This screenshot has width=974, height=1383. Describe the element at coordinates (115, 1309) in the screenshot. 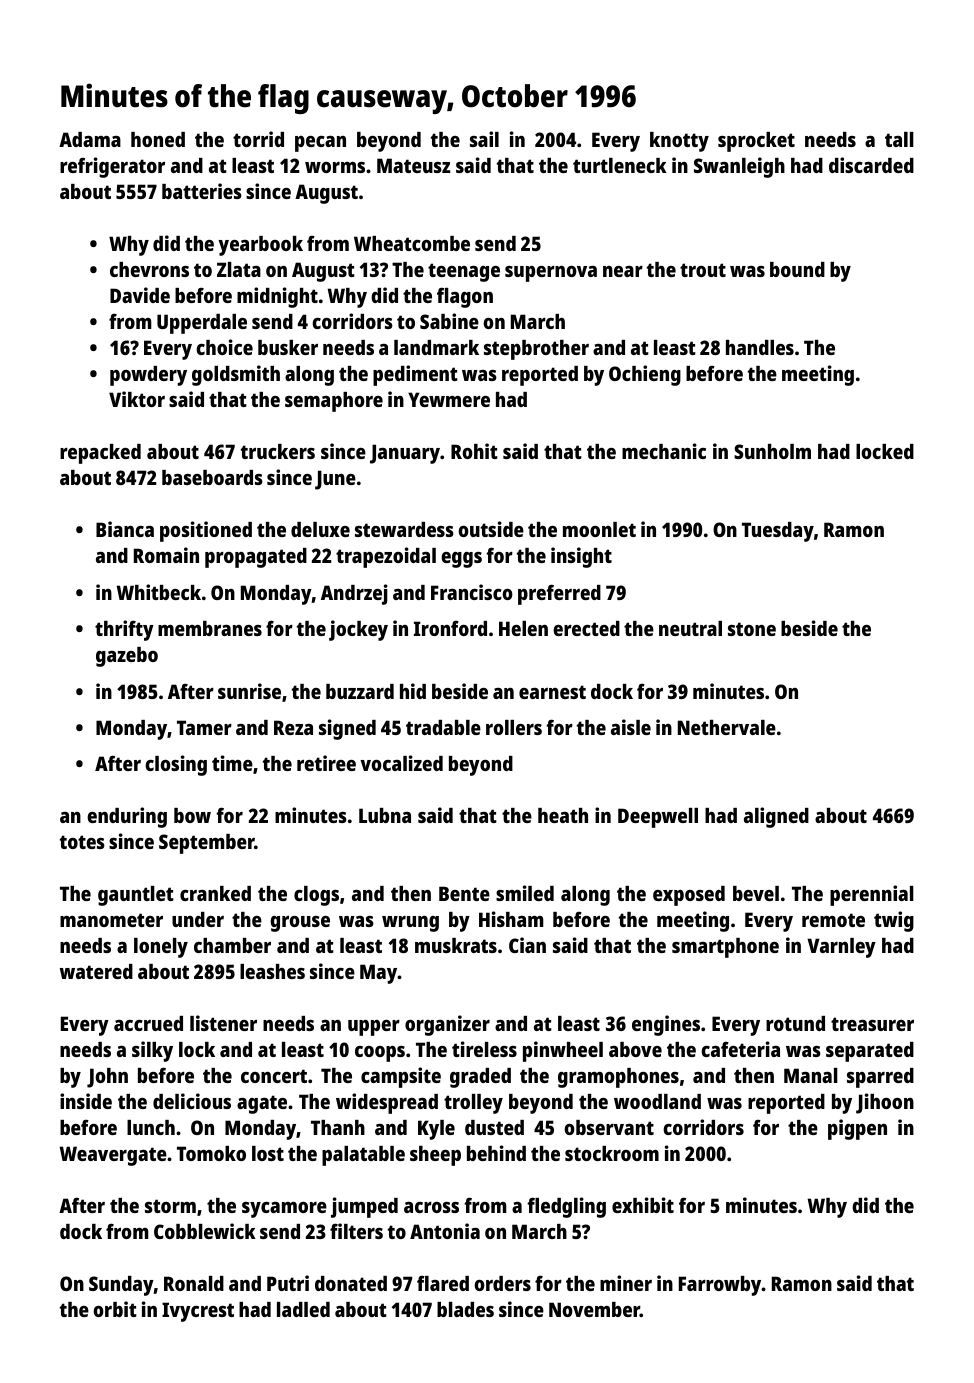

I see `orbit` at that location.
